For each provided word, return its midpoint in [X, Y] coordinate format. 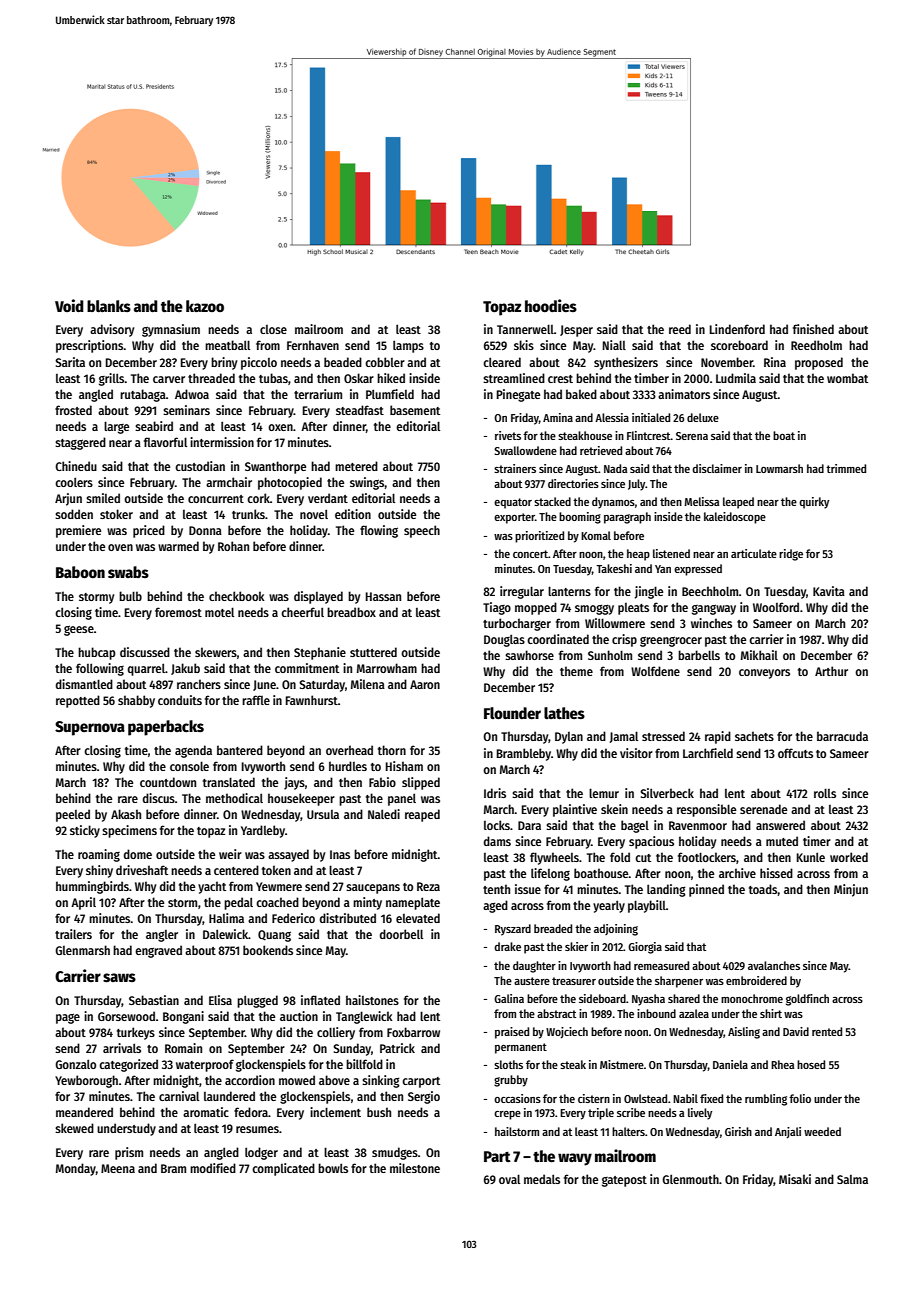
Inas [340, 854]
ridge [791, 555]
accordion [250, 1080]
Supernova [90, 728]
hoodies [551, 306]
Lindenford [737, 329]
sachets [754, 736]
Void [69, 305]
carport [421, 1082]
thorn [392, 750]
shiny [99, 871]
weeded [822, 1131]
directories [573, 483]
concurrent [216, 499]
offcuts [795, 753]
